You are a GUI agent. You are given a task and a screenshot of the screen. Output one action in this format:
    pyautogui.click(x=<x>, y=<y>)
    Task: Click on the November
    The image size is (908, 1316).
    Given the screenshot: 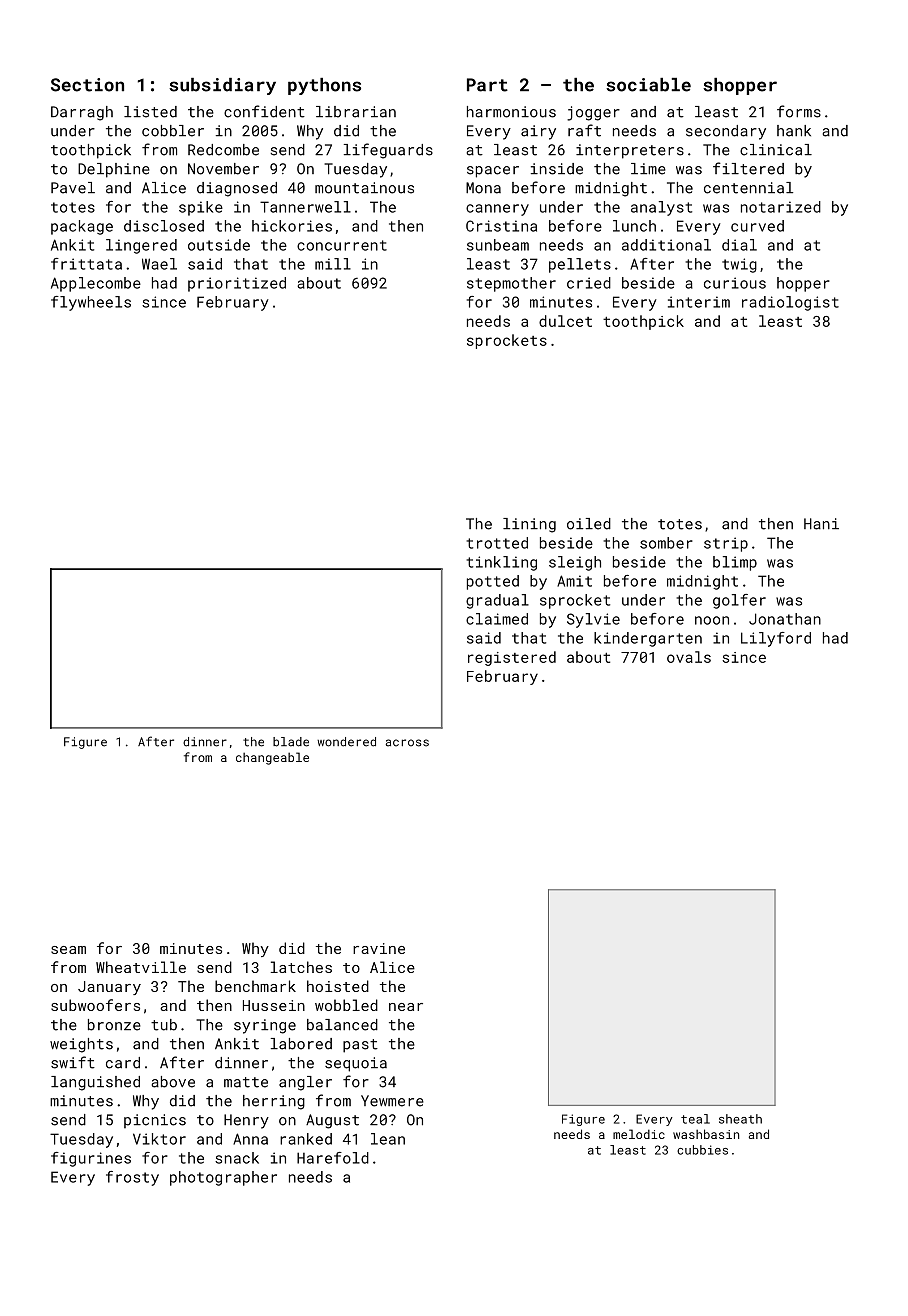 What is the action you would take?
    pyautogui.click(x=223, y=169)
